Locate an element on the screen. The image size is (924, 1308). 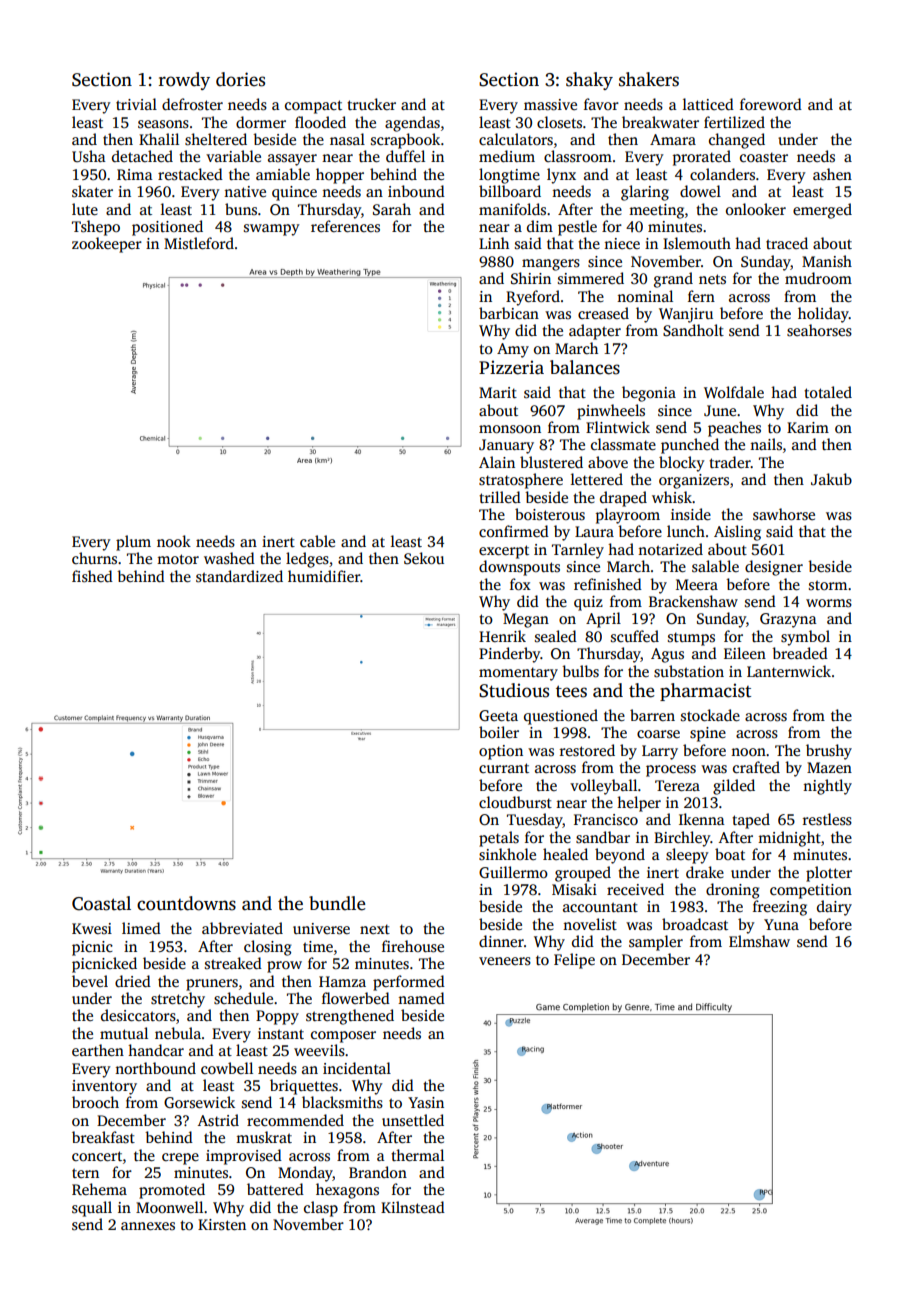
Kilnstead is located at coordinates (413, 1207).
